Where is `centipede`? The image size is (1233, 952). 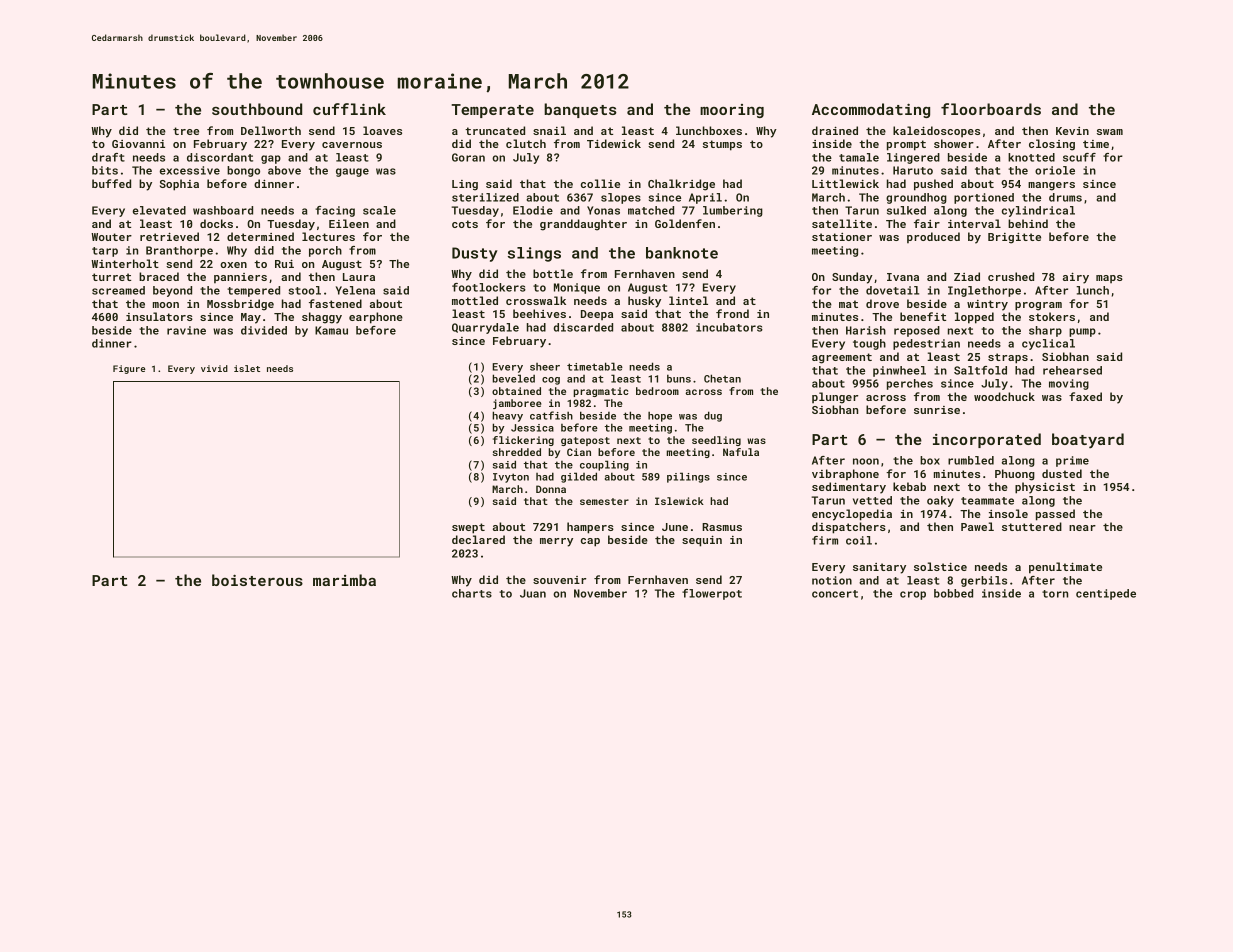
centipede is located at coordinates (1106, 594).
